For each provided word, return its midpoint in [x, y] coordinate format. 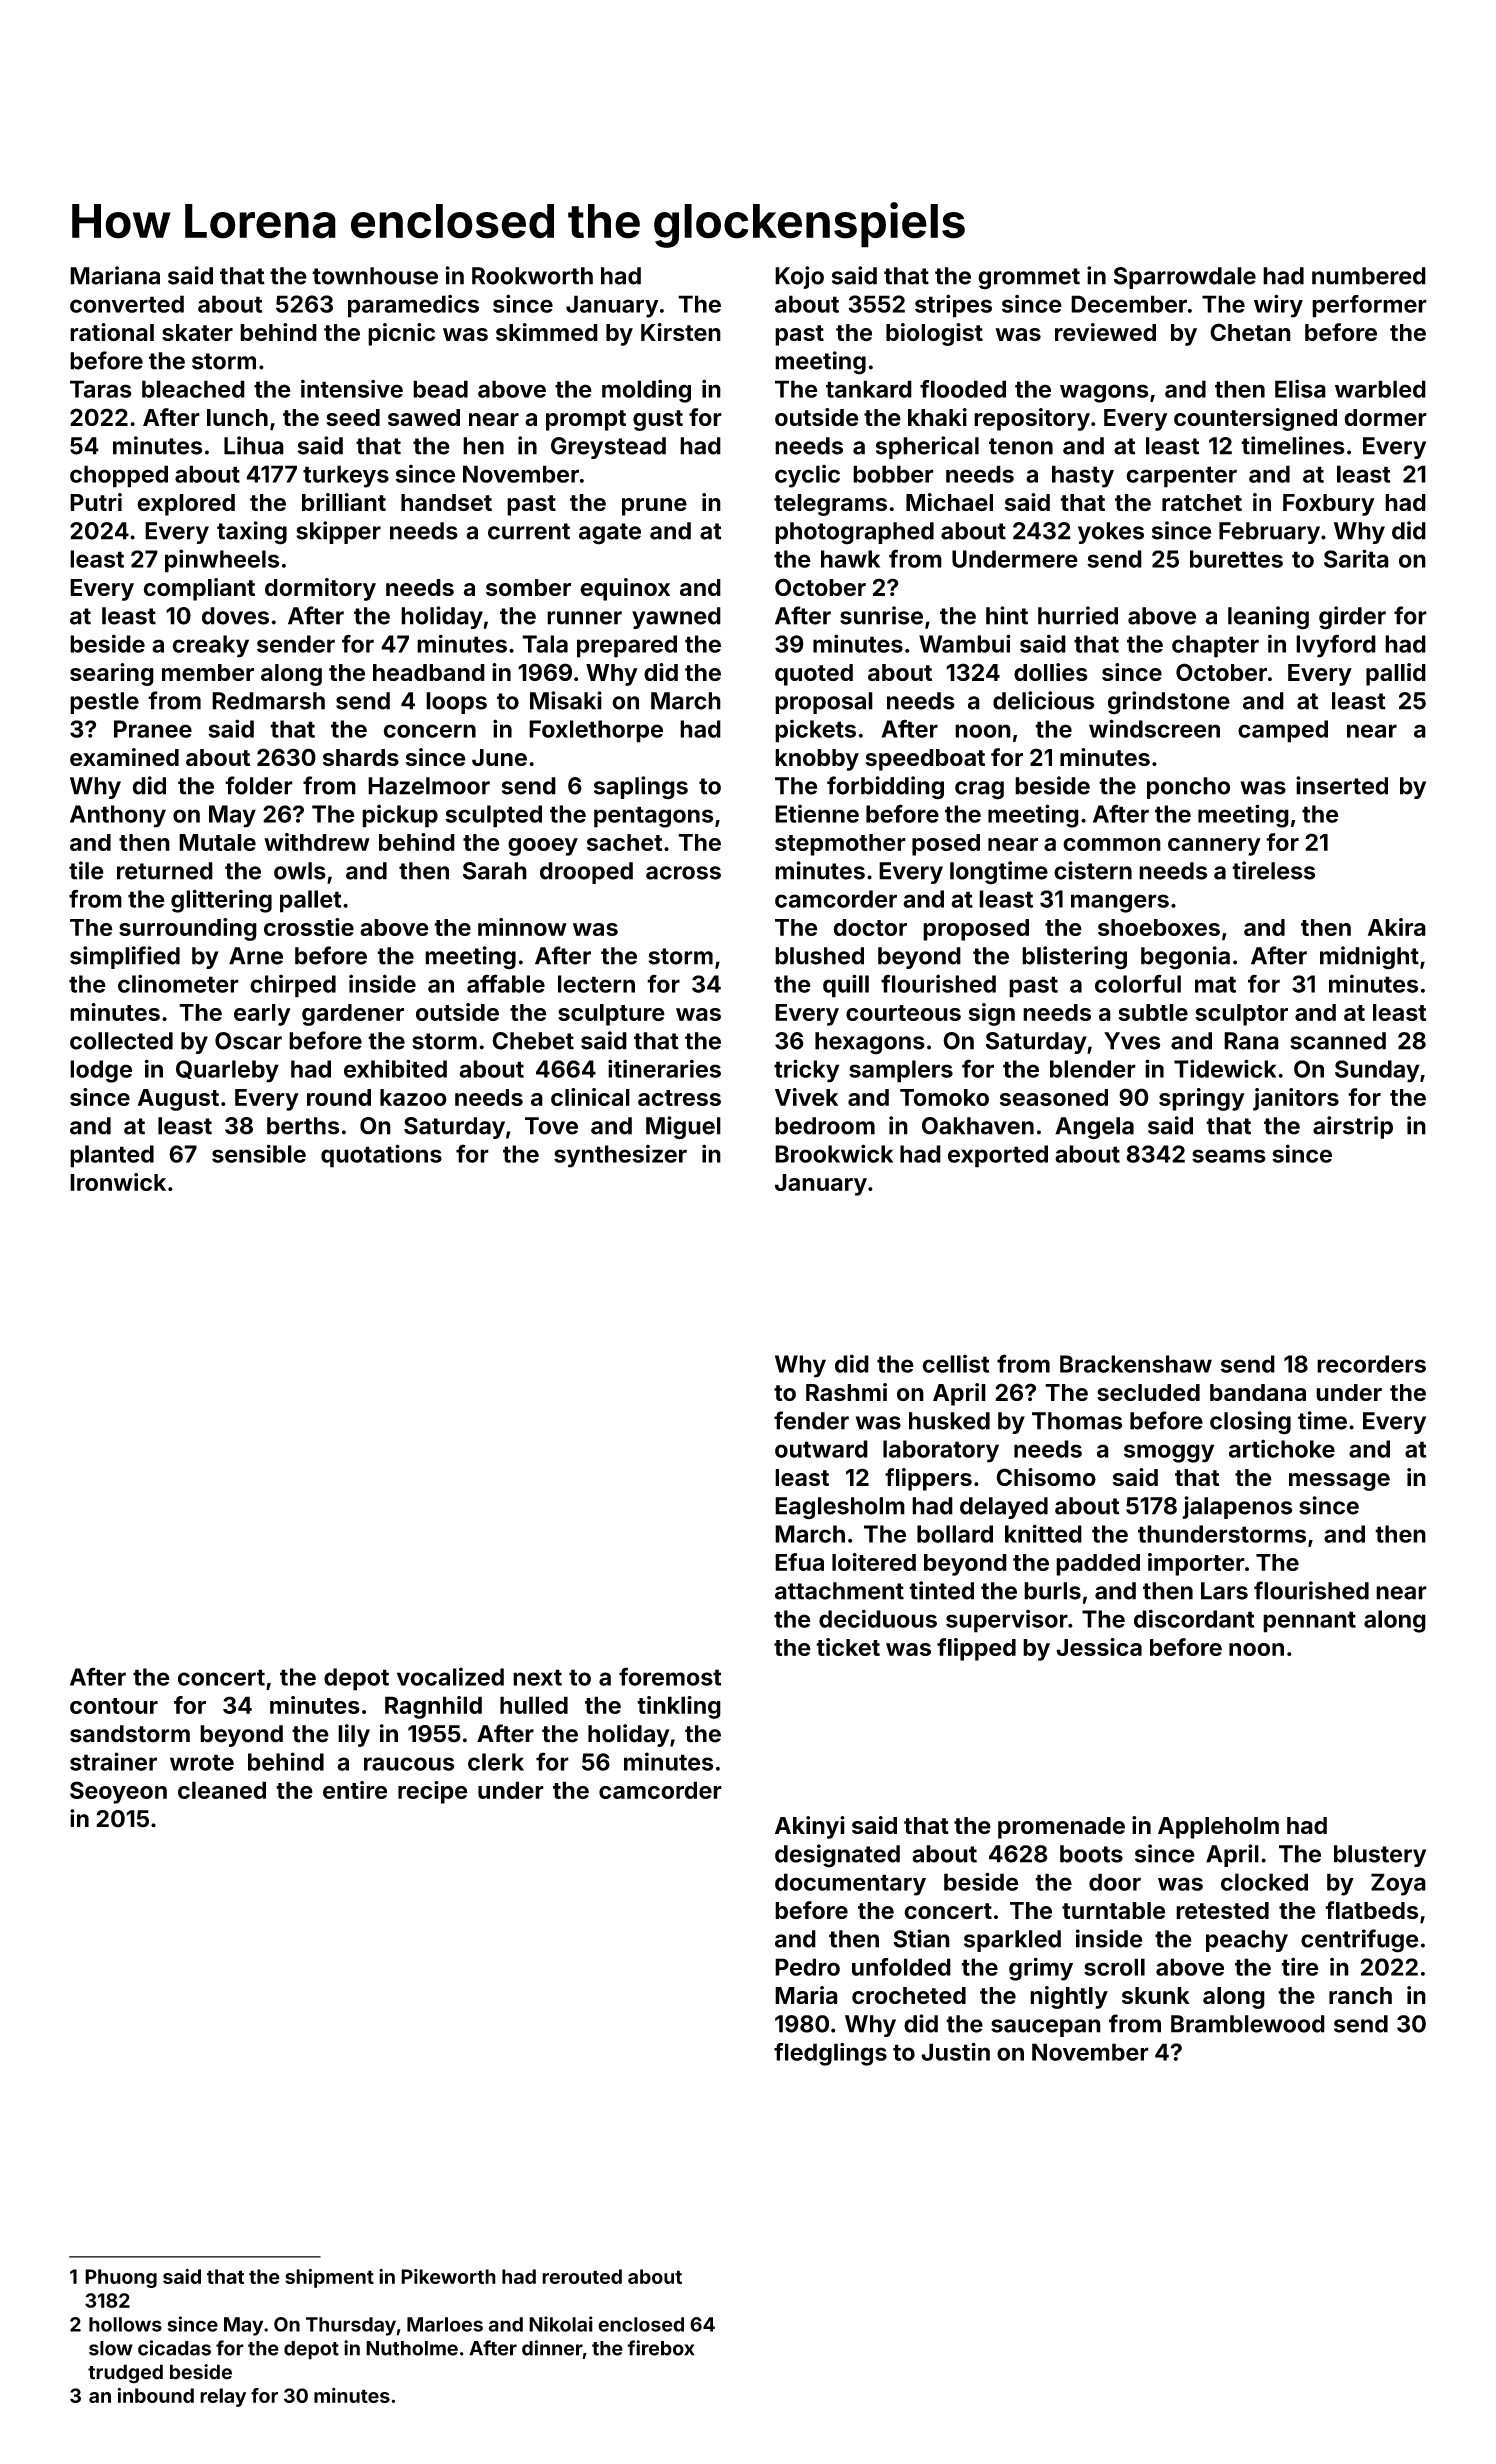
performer [1369, 306]
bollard [955, 1534]
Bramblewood [1248, 2024]
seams [1229, 1156]
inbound [156, 2395]
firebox [660, 2348]
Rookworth [532, 276]
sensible [259, 1153]
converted [127, 304]
